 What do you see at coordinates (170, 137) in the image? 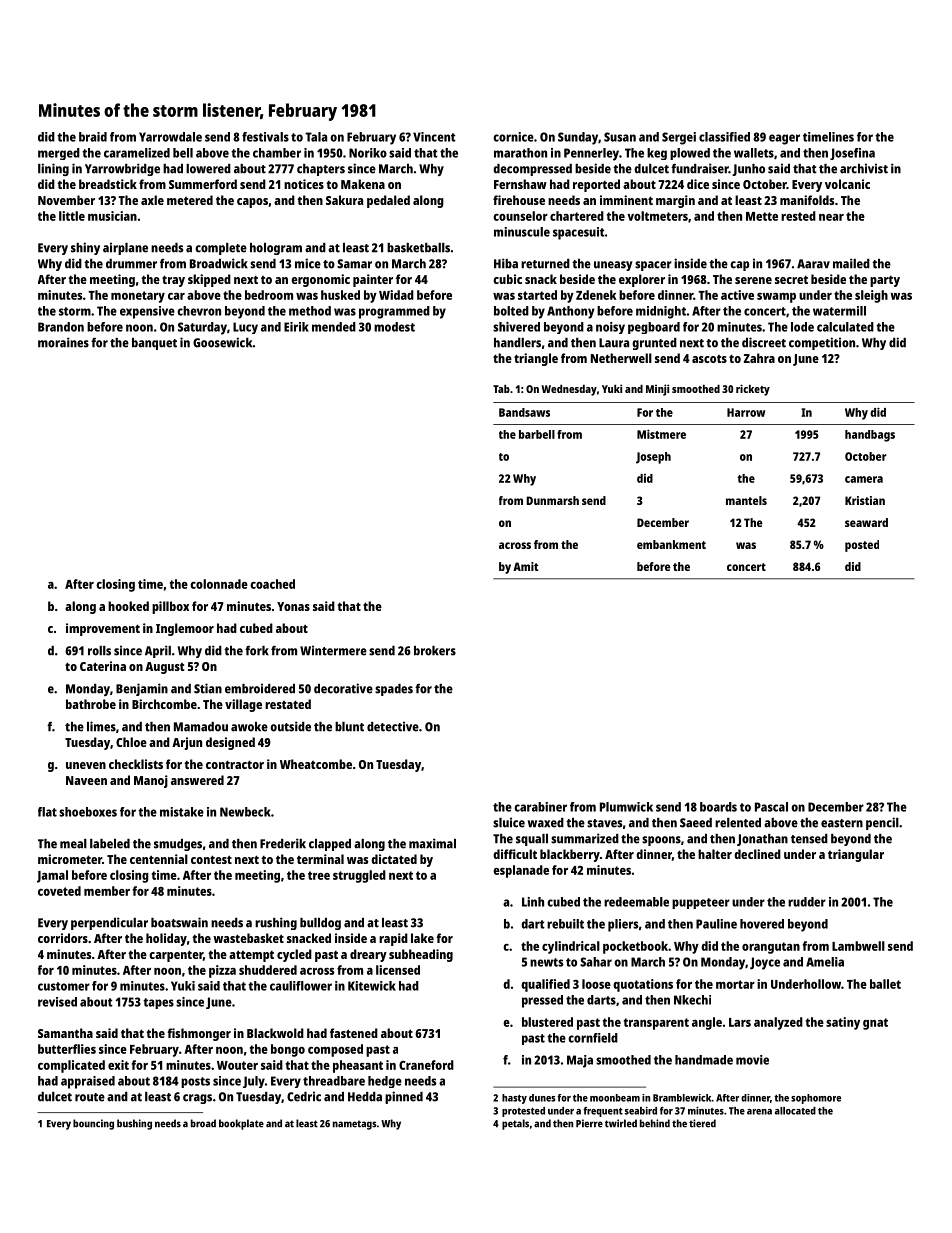
I see `Yarrowdale` at bounding box center [170, 137].
